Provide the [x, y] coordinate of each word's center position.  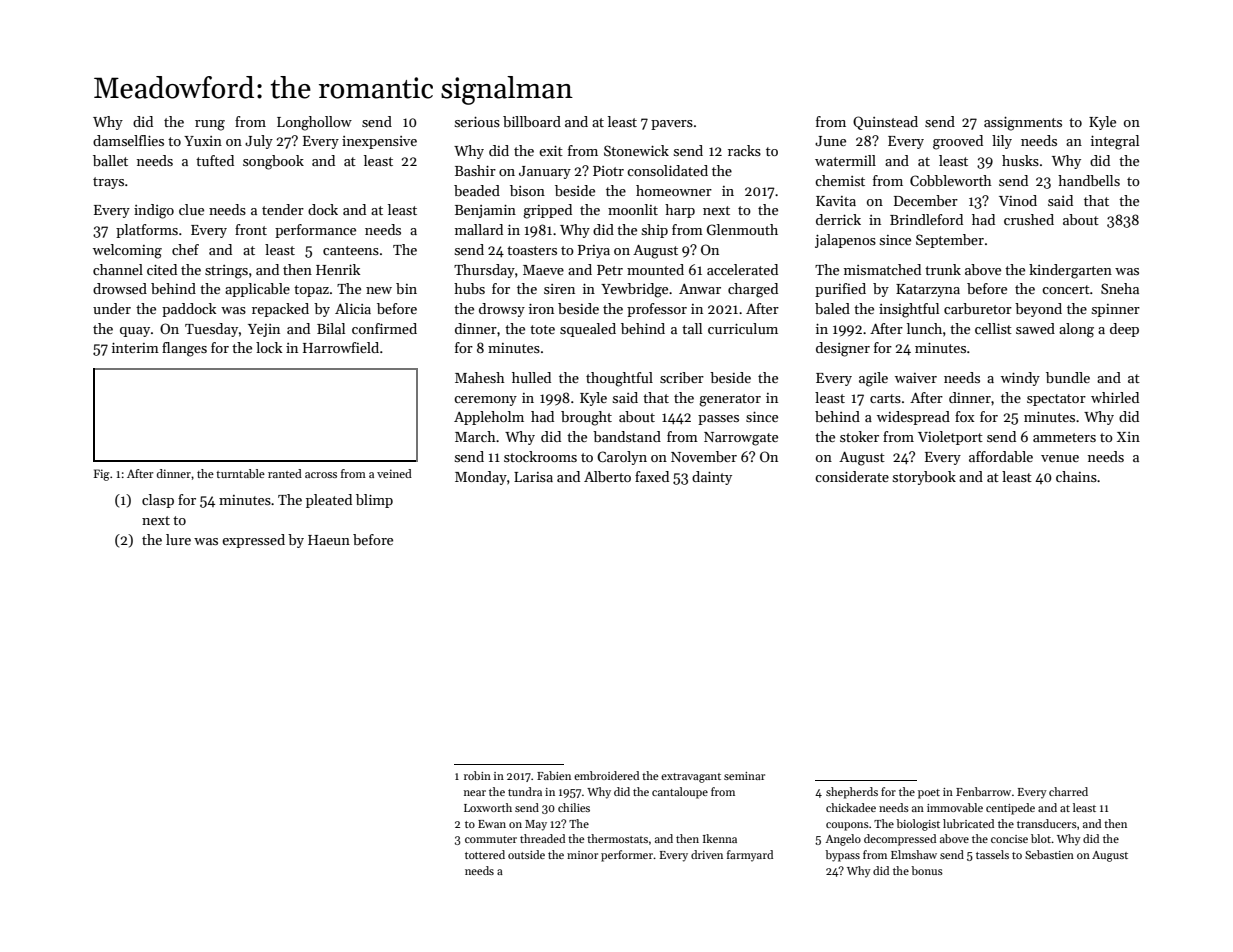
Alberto [607, 476]
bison [527, 190]
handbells [1089, 180]
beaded [477, 190]
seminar [744, 776]
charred [1068, 791]
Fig [101, 475]
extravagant [691, 778]
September [950, 241]
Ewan [492, 824]
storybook [924, 478]
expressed [253, 541]
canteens [351, 250]
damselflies [128, 140]
